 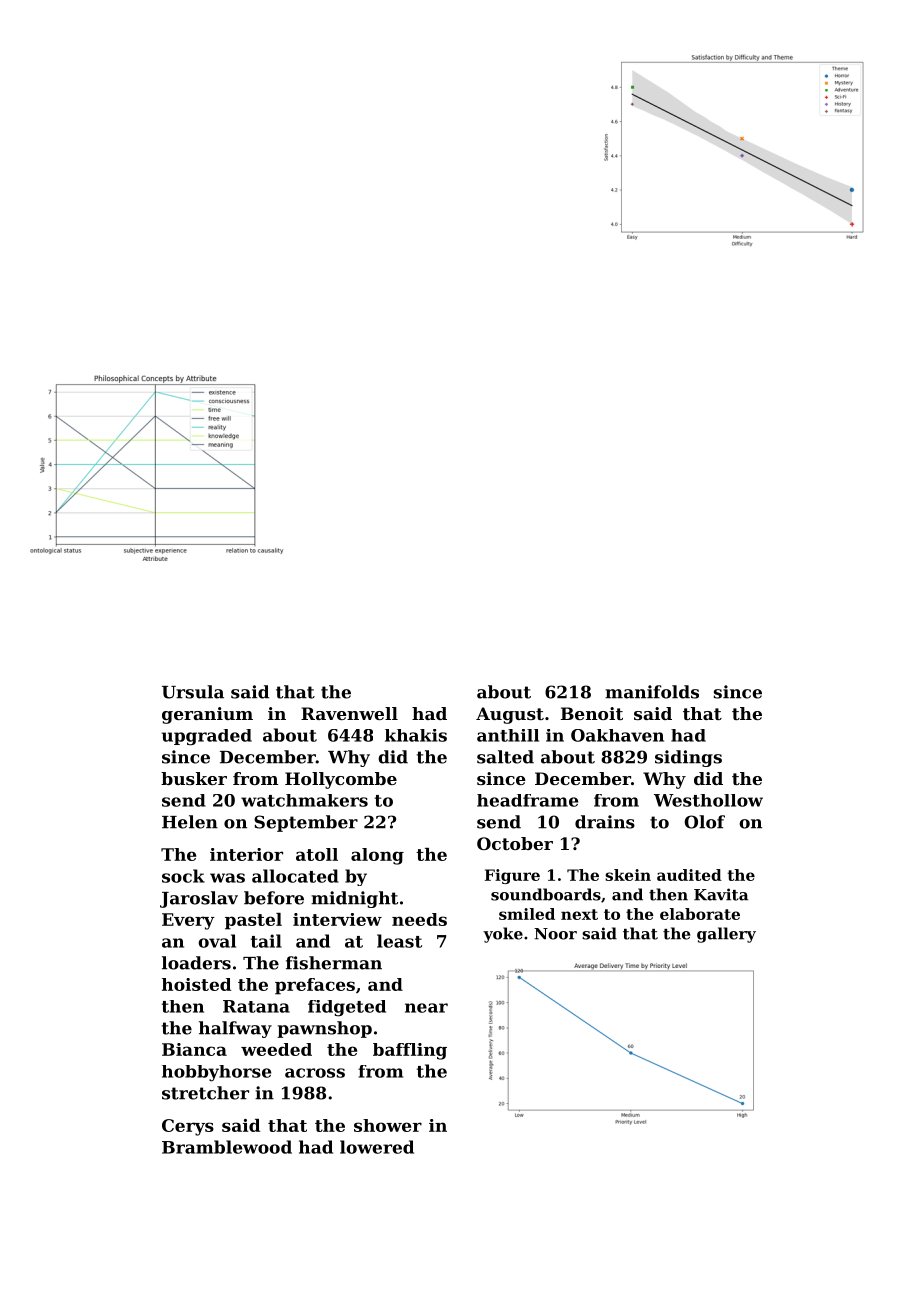 I want to click on Noor, so click(x=555, y=934).
